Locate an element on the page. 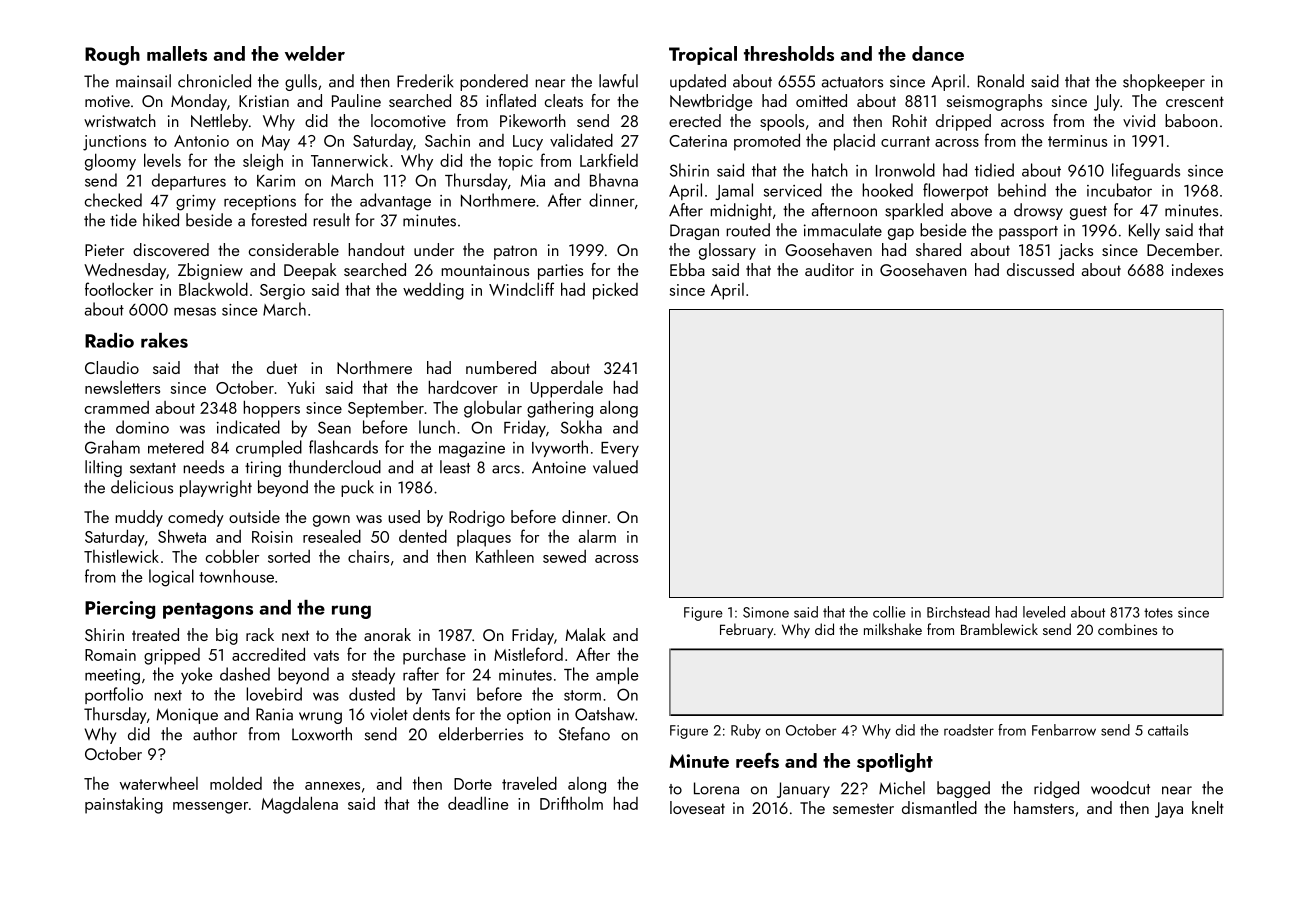  discussed is located at coordinates (1040, 269).
